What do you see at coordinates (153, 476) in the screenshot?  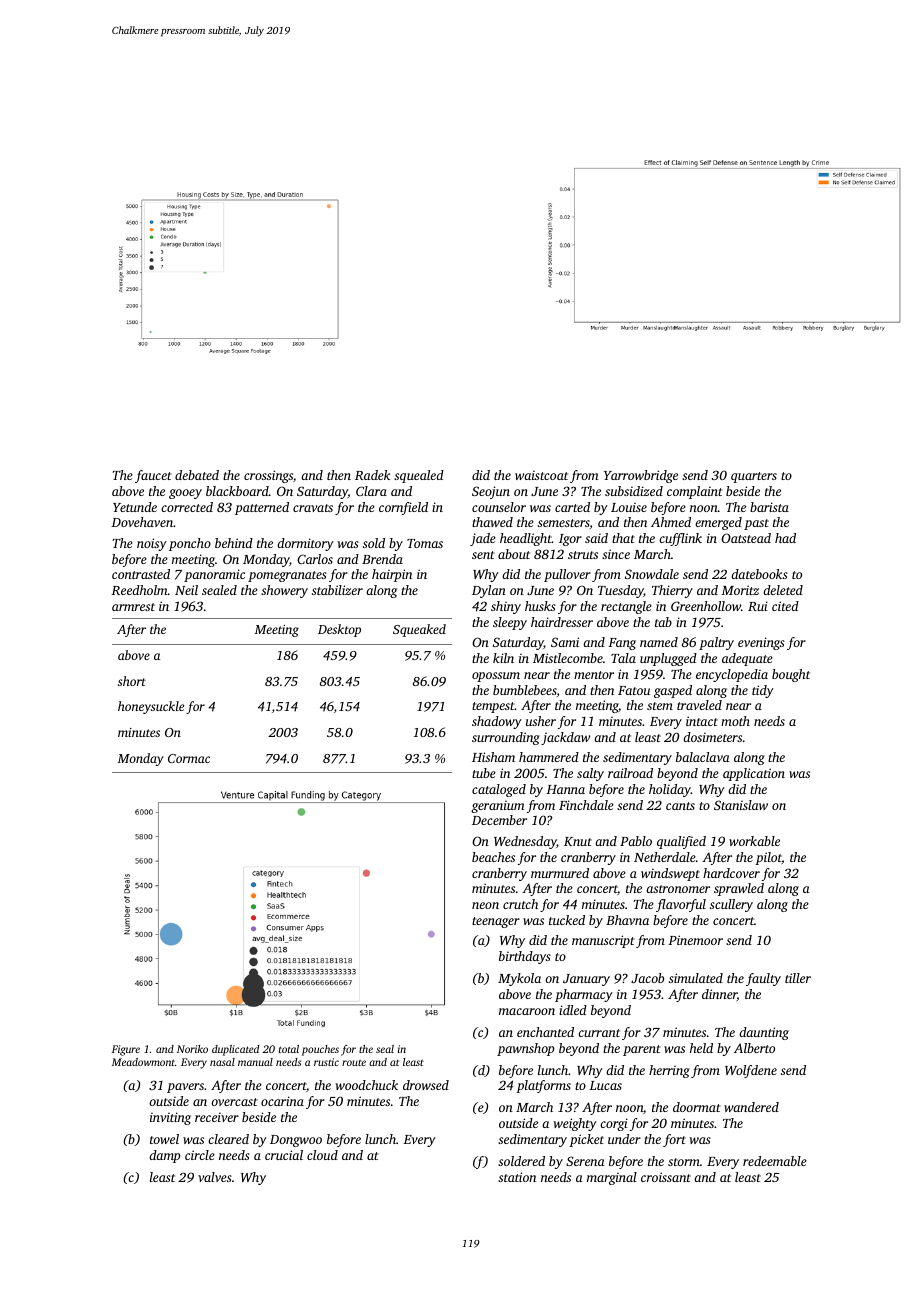 I see `faucet` at bounding box center [153, 476].
